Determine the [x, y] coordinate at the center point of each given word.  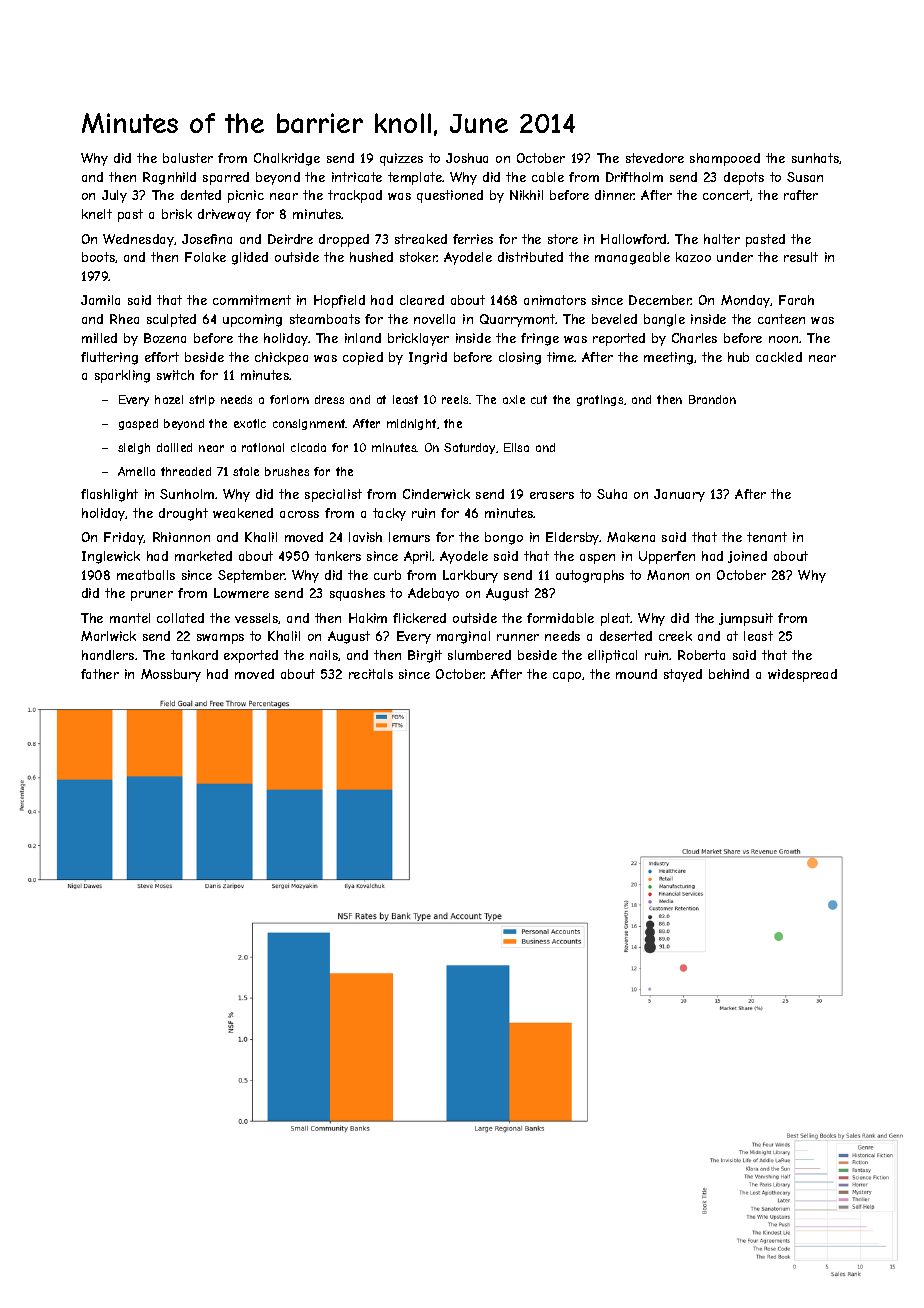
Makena [631, 537]
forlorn [289, 399]
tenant [767, 537]
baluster [188, 158]
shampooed [725, 159]
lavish [365, 537]
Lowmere [241, 593]
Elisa [516, 447]
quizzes [401, 159]
